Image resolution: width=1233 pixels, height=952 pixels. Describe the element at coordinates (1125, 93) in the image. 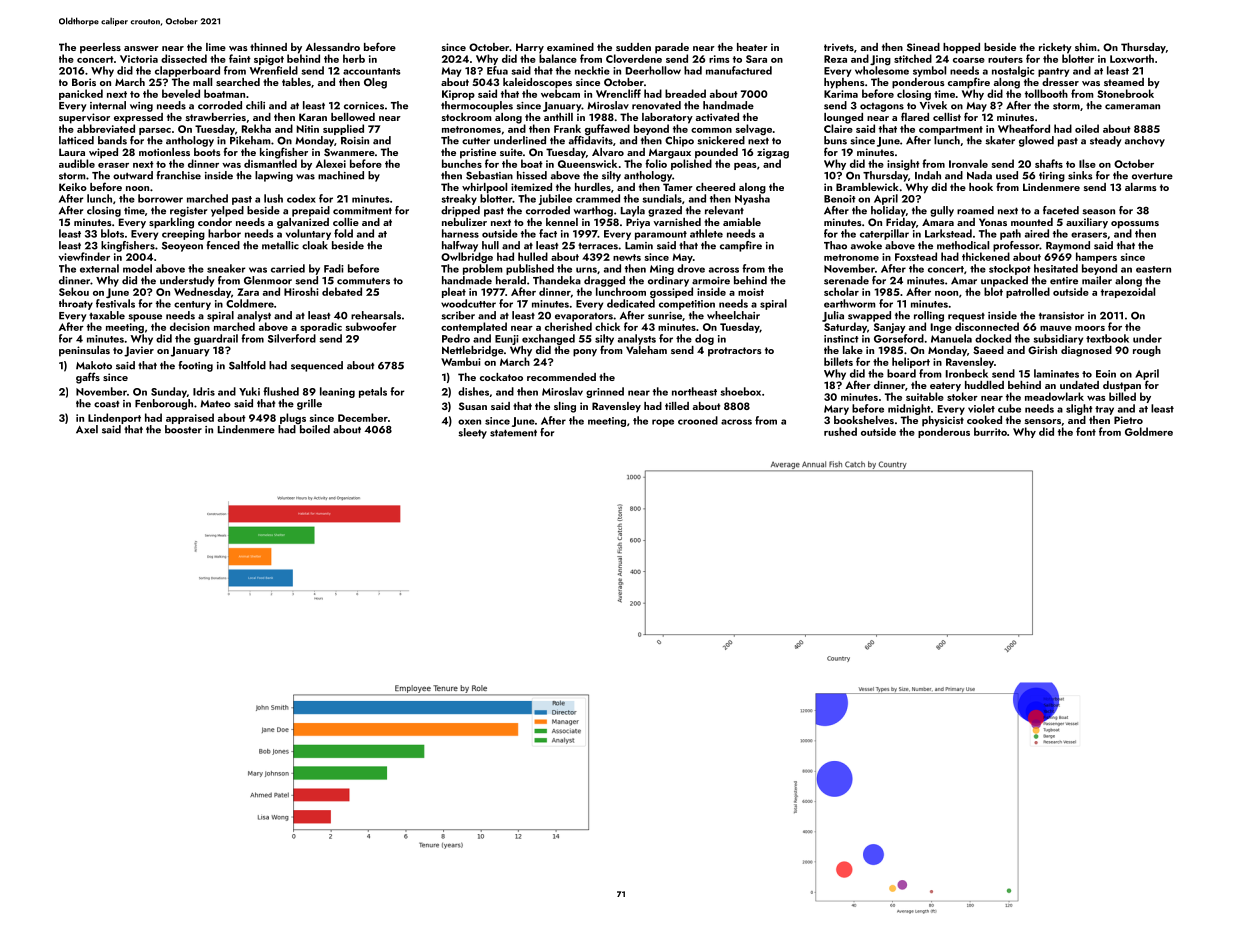

I see `Stonebrook` at that location.
